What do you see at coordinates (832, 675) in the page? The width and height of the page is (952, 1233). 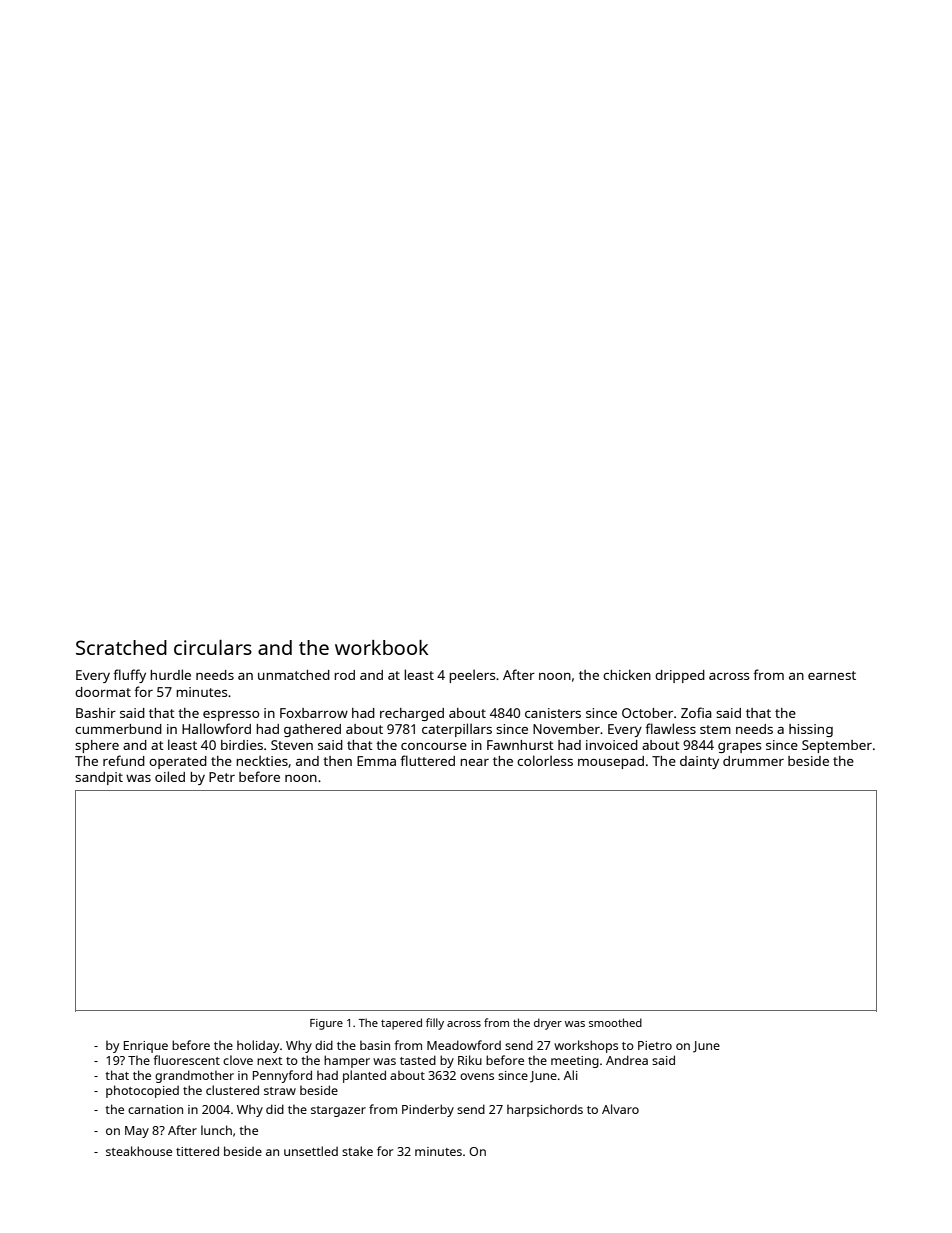 I see `earnest` at bounding box center [832, 675].
